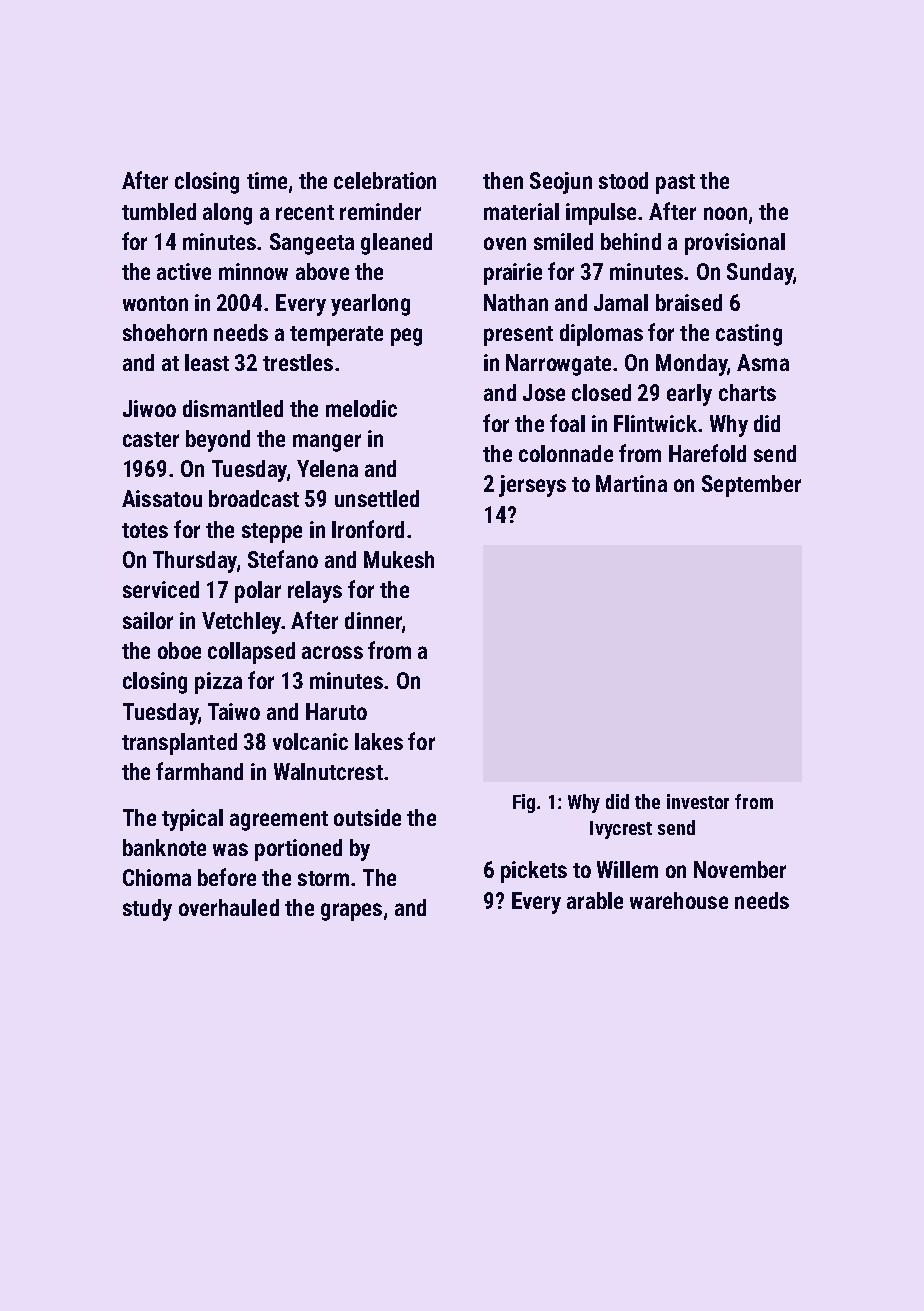 Image resolution: width=924 pixels, height=1311 pixels. Describe the element at coordinates (385, 180) in the page. I see `celebration` at that location.
